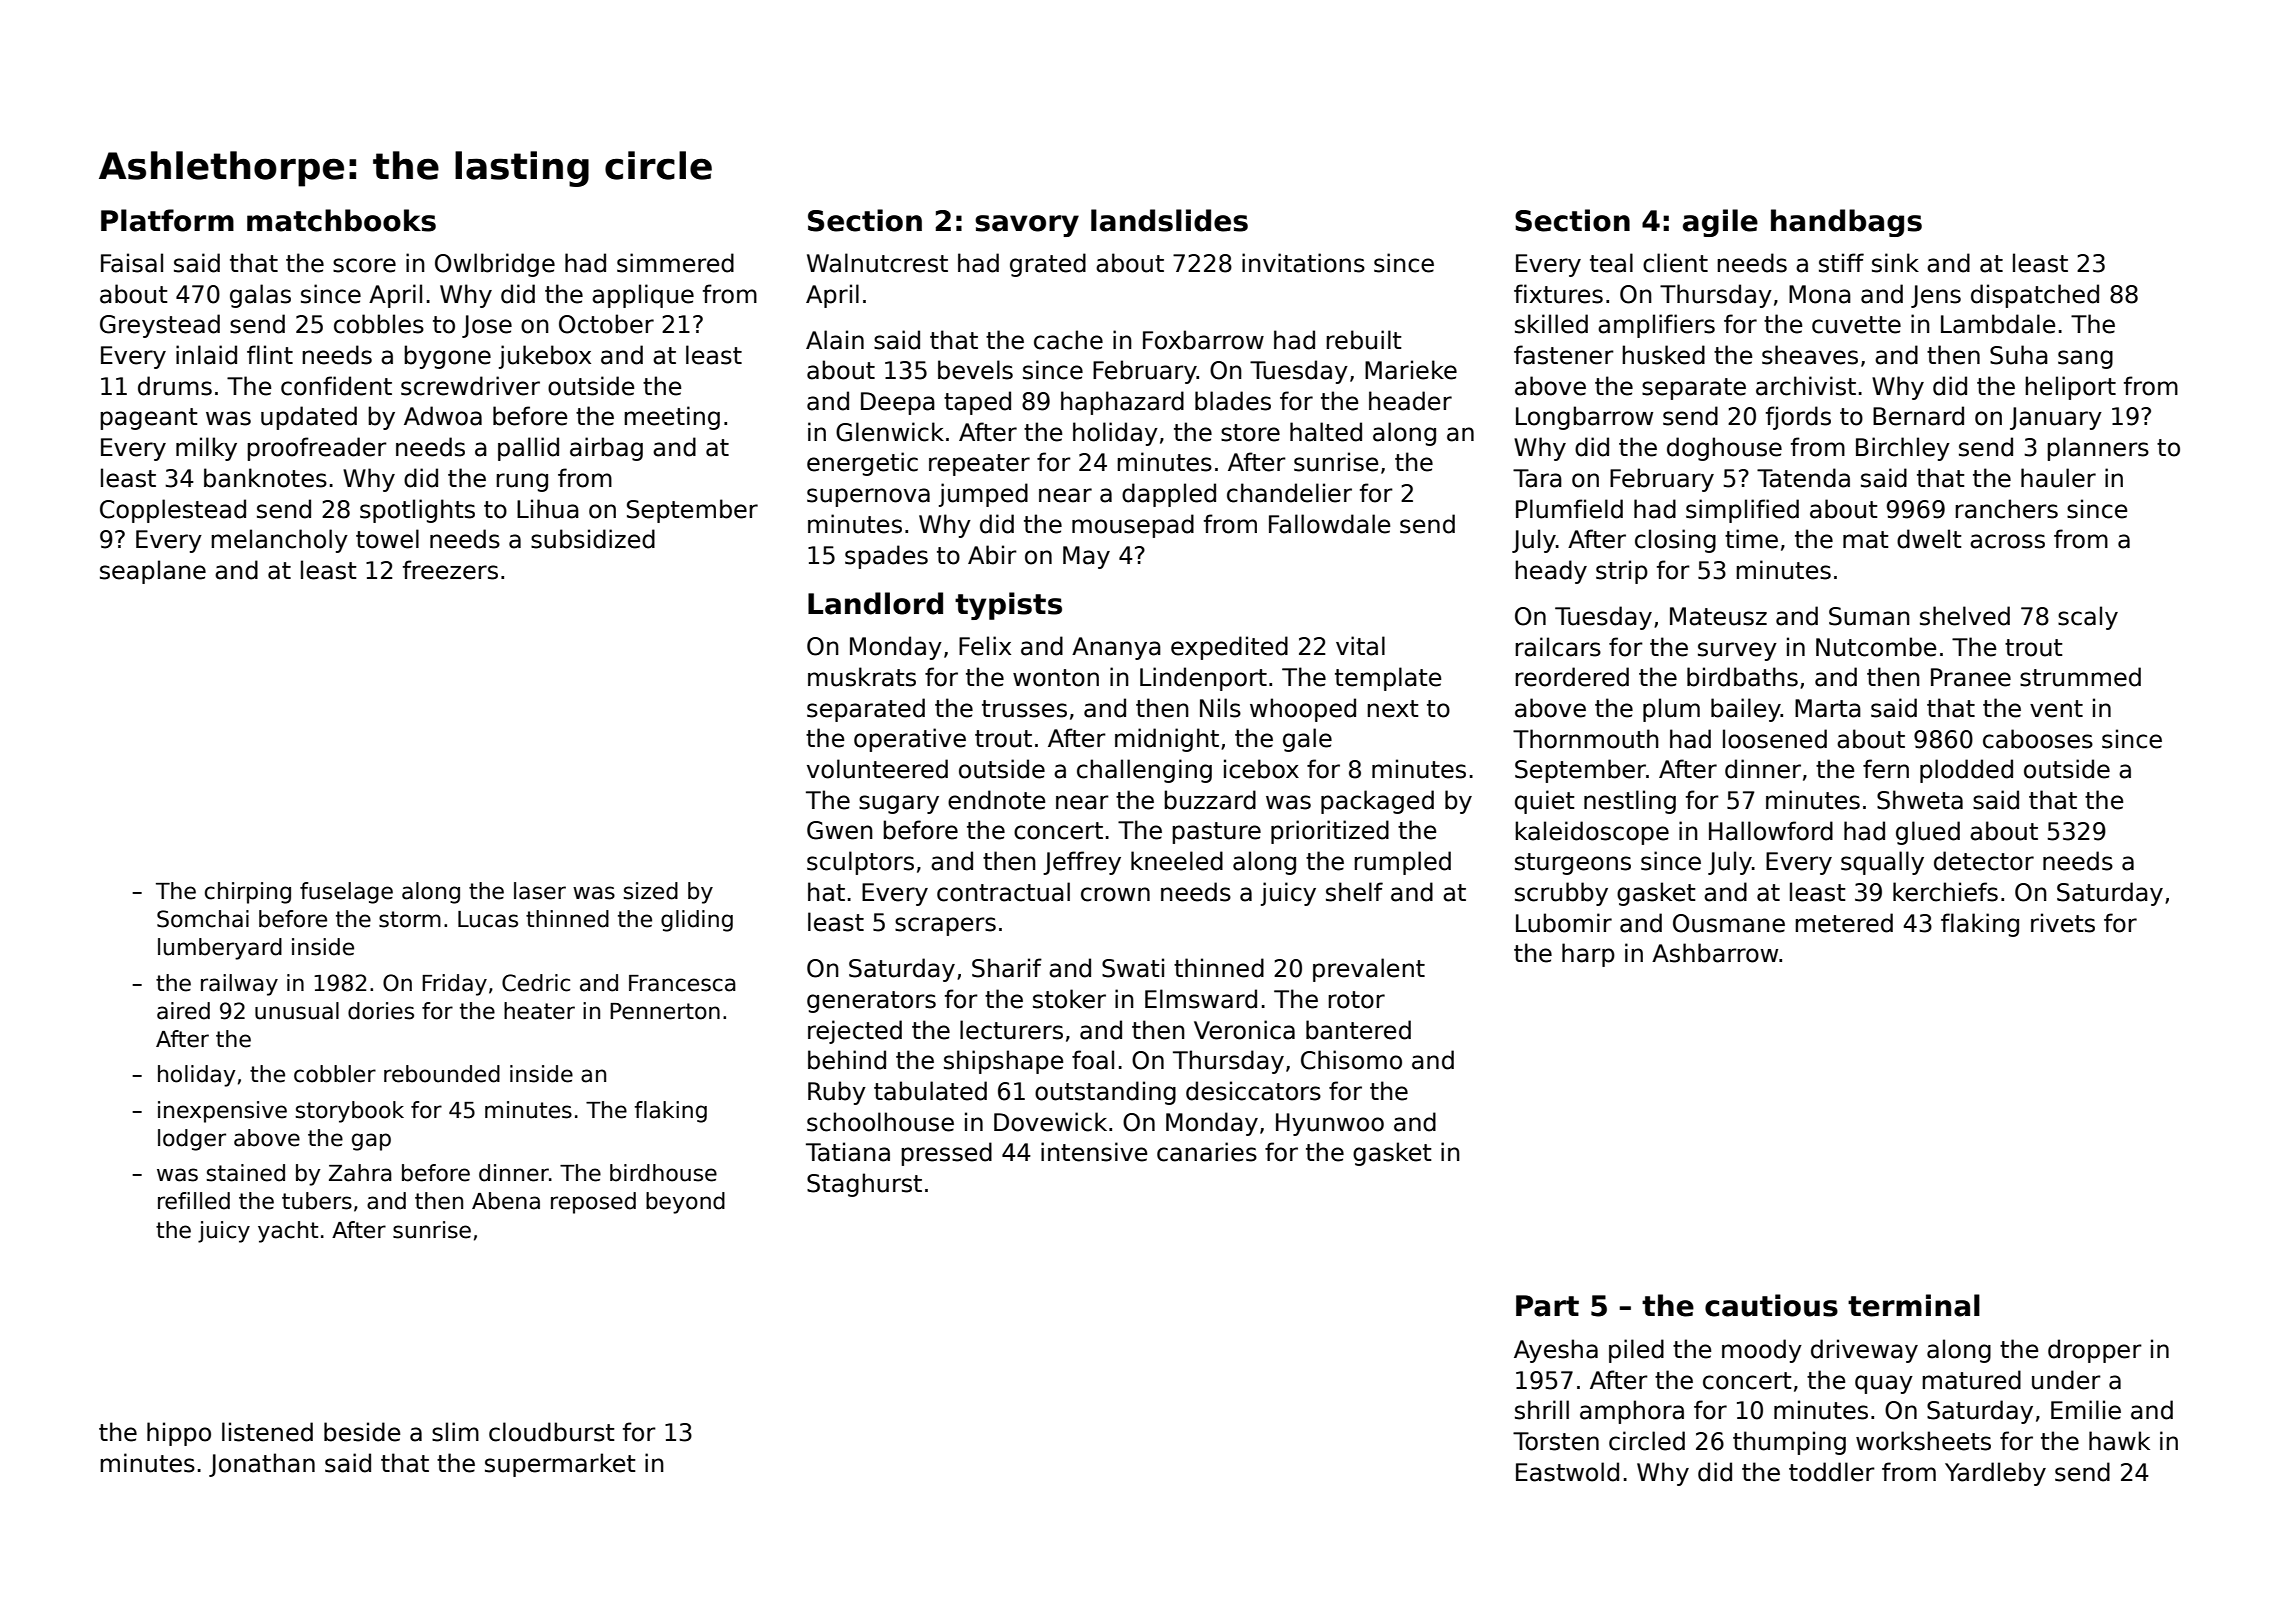  What do you see at coordinates (1027, 226) in the image?
I see `savory` at bounding box center [1027, 226].
